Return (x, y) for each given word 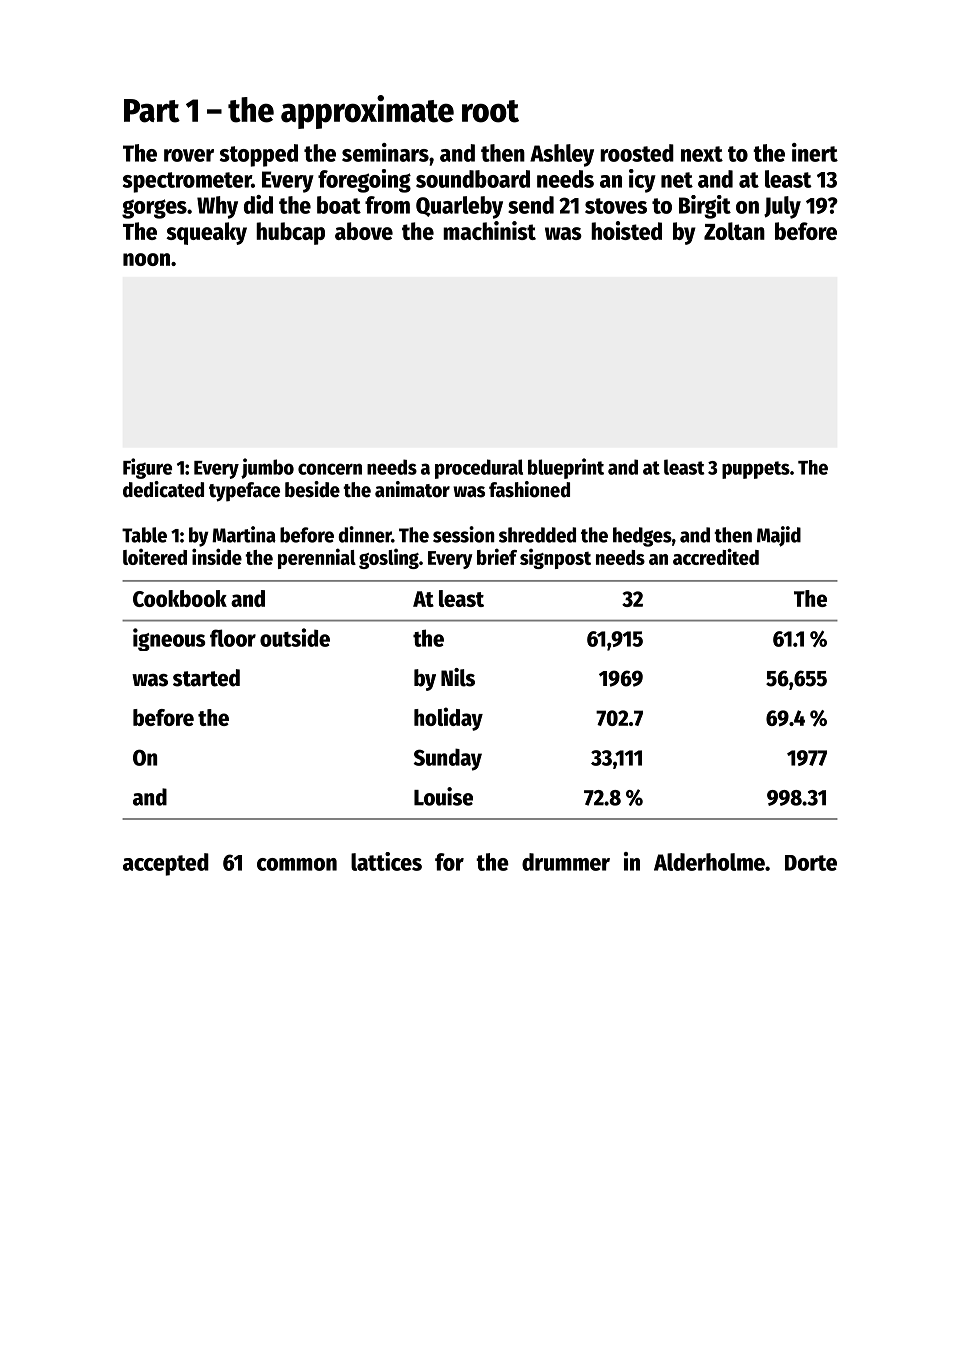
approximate (367, 112)
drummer (566, 862)
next (702, 154)
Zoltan (734, 231)
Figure (147, 468)
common (297, 864)
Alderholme (709, 862)
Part (152, 111)
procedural (479, 469)
